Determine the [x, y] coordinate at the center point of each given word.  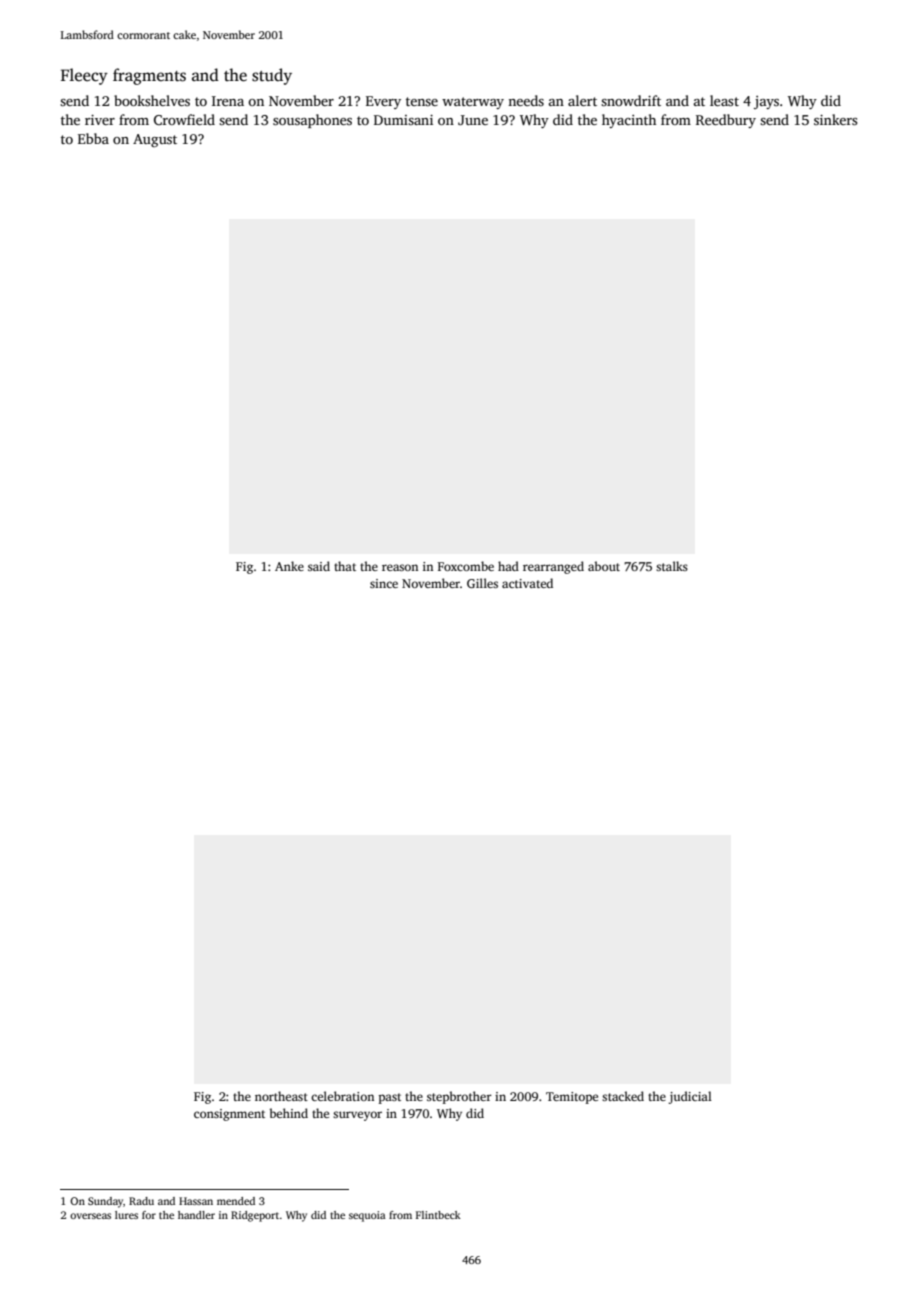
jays [766, 102]
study [272, 76]
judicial [690, 1097]
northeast [281, 1096]
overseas [90, 1216]
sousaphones [312, 121]
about [604, 566]
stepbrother [459, 1097]
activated [527, 583]
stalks [672, 566]
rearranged [553, 567]
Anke [289, 566]
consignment [229, 1115]
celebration [342, 1096]
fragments [149, 76]
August [155, 140]
